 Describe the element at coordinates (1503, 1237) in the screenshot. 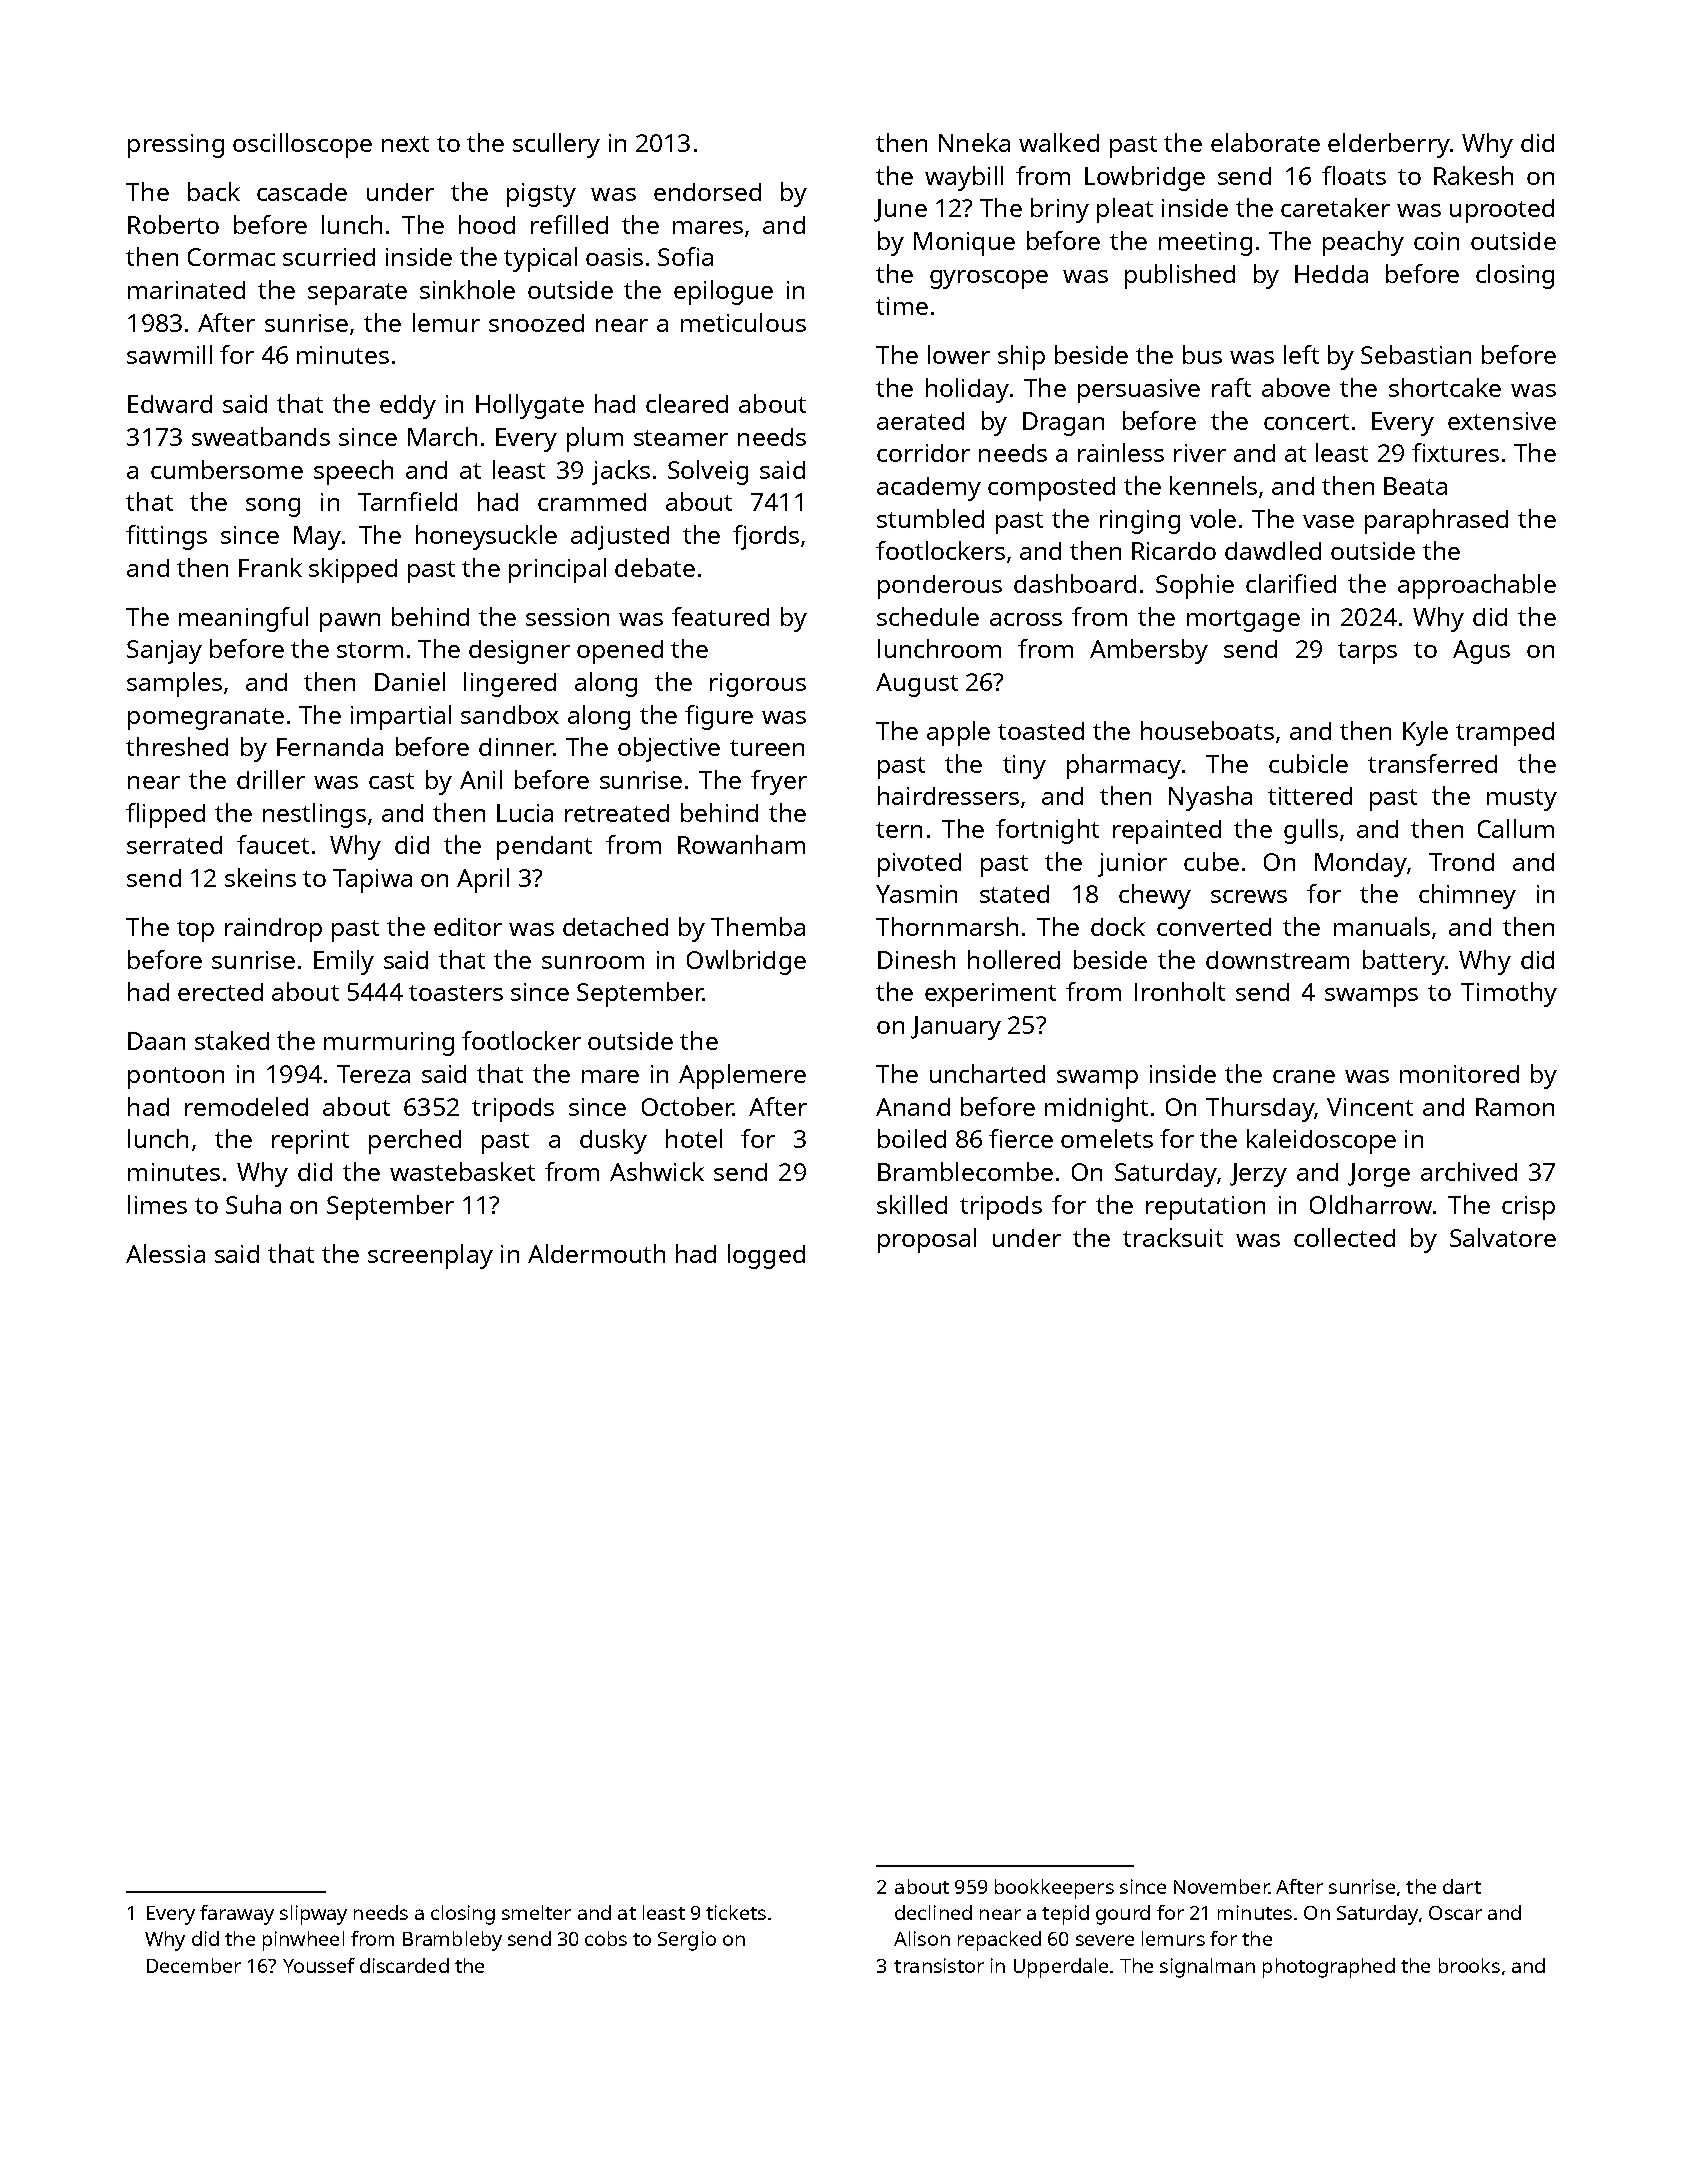

I see `Salvatore` at that location.
